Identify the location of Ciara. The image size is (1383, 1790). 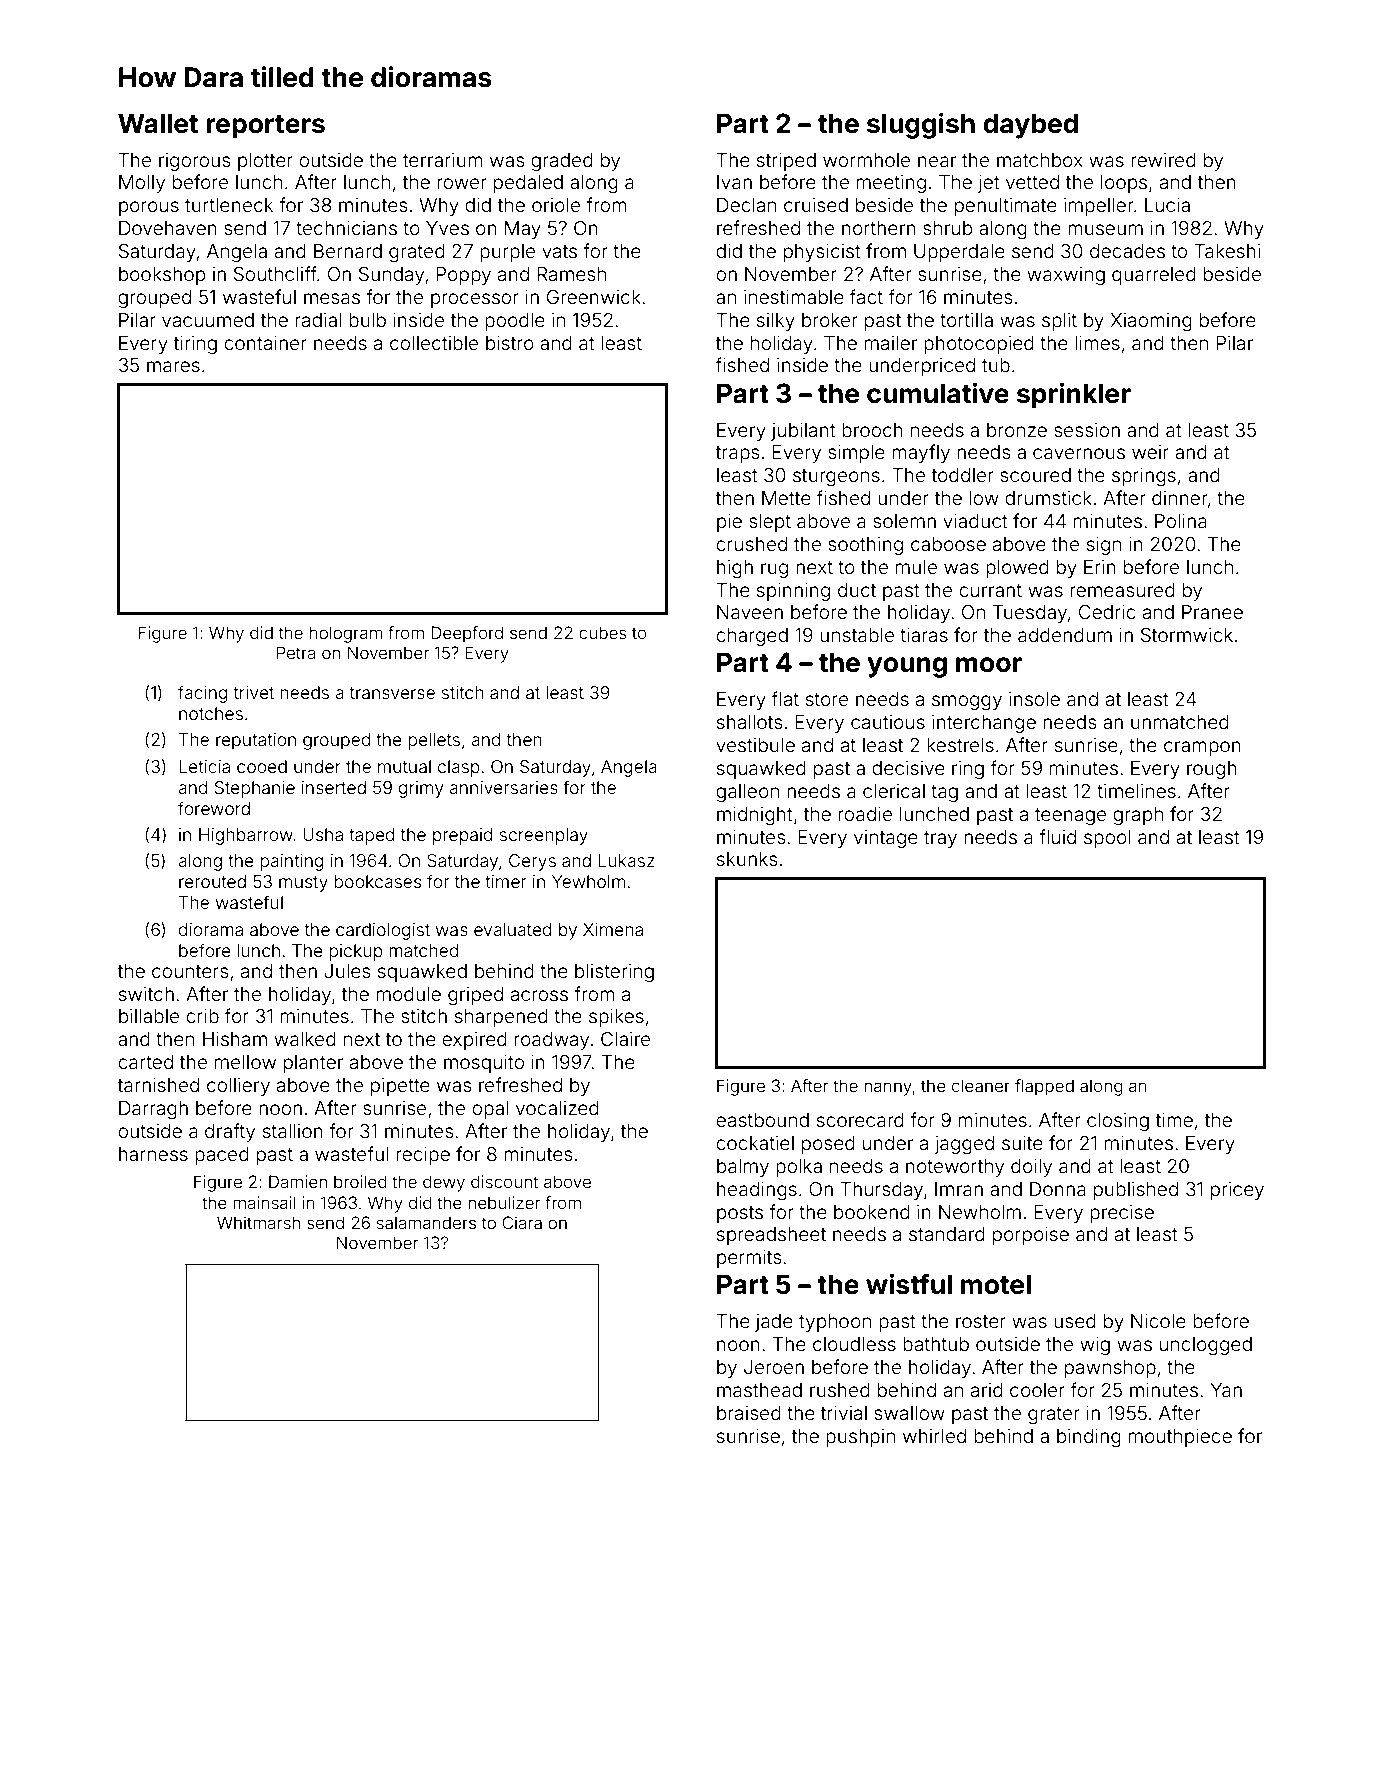
(522, 1222).
